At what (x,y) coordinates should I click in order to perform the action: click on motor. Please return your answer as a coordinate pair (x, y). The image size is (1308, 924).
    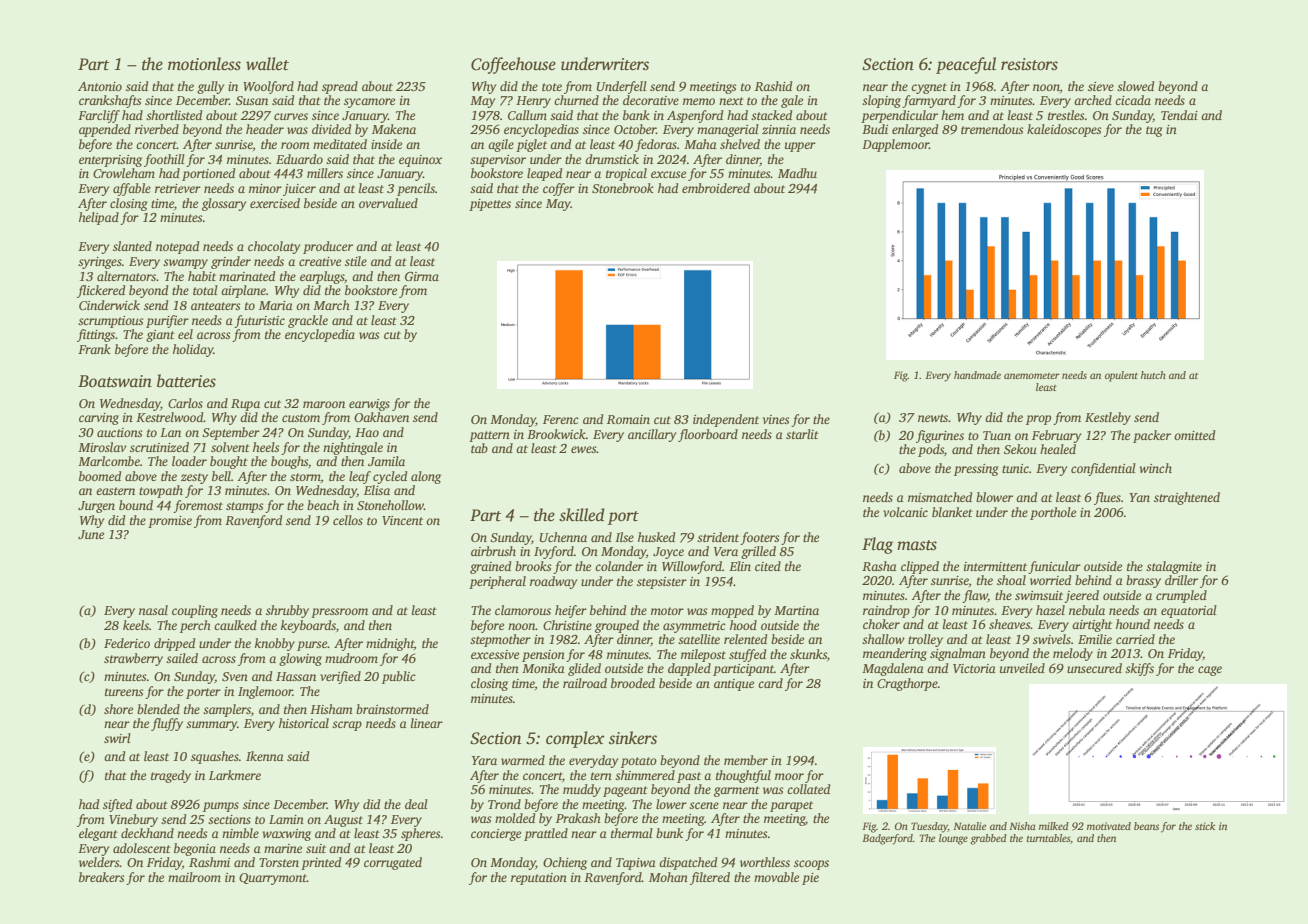
    Looking at the image, I should click on (667, 611).
